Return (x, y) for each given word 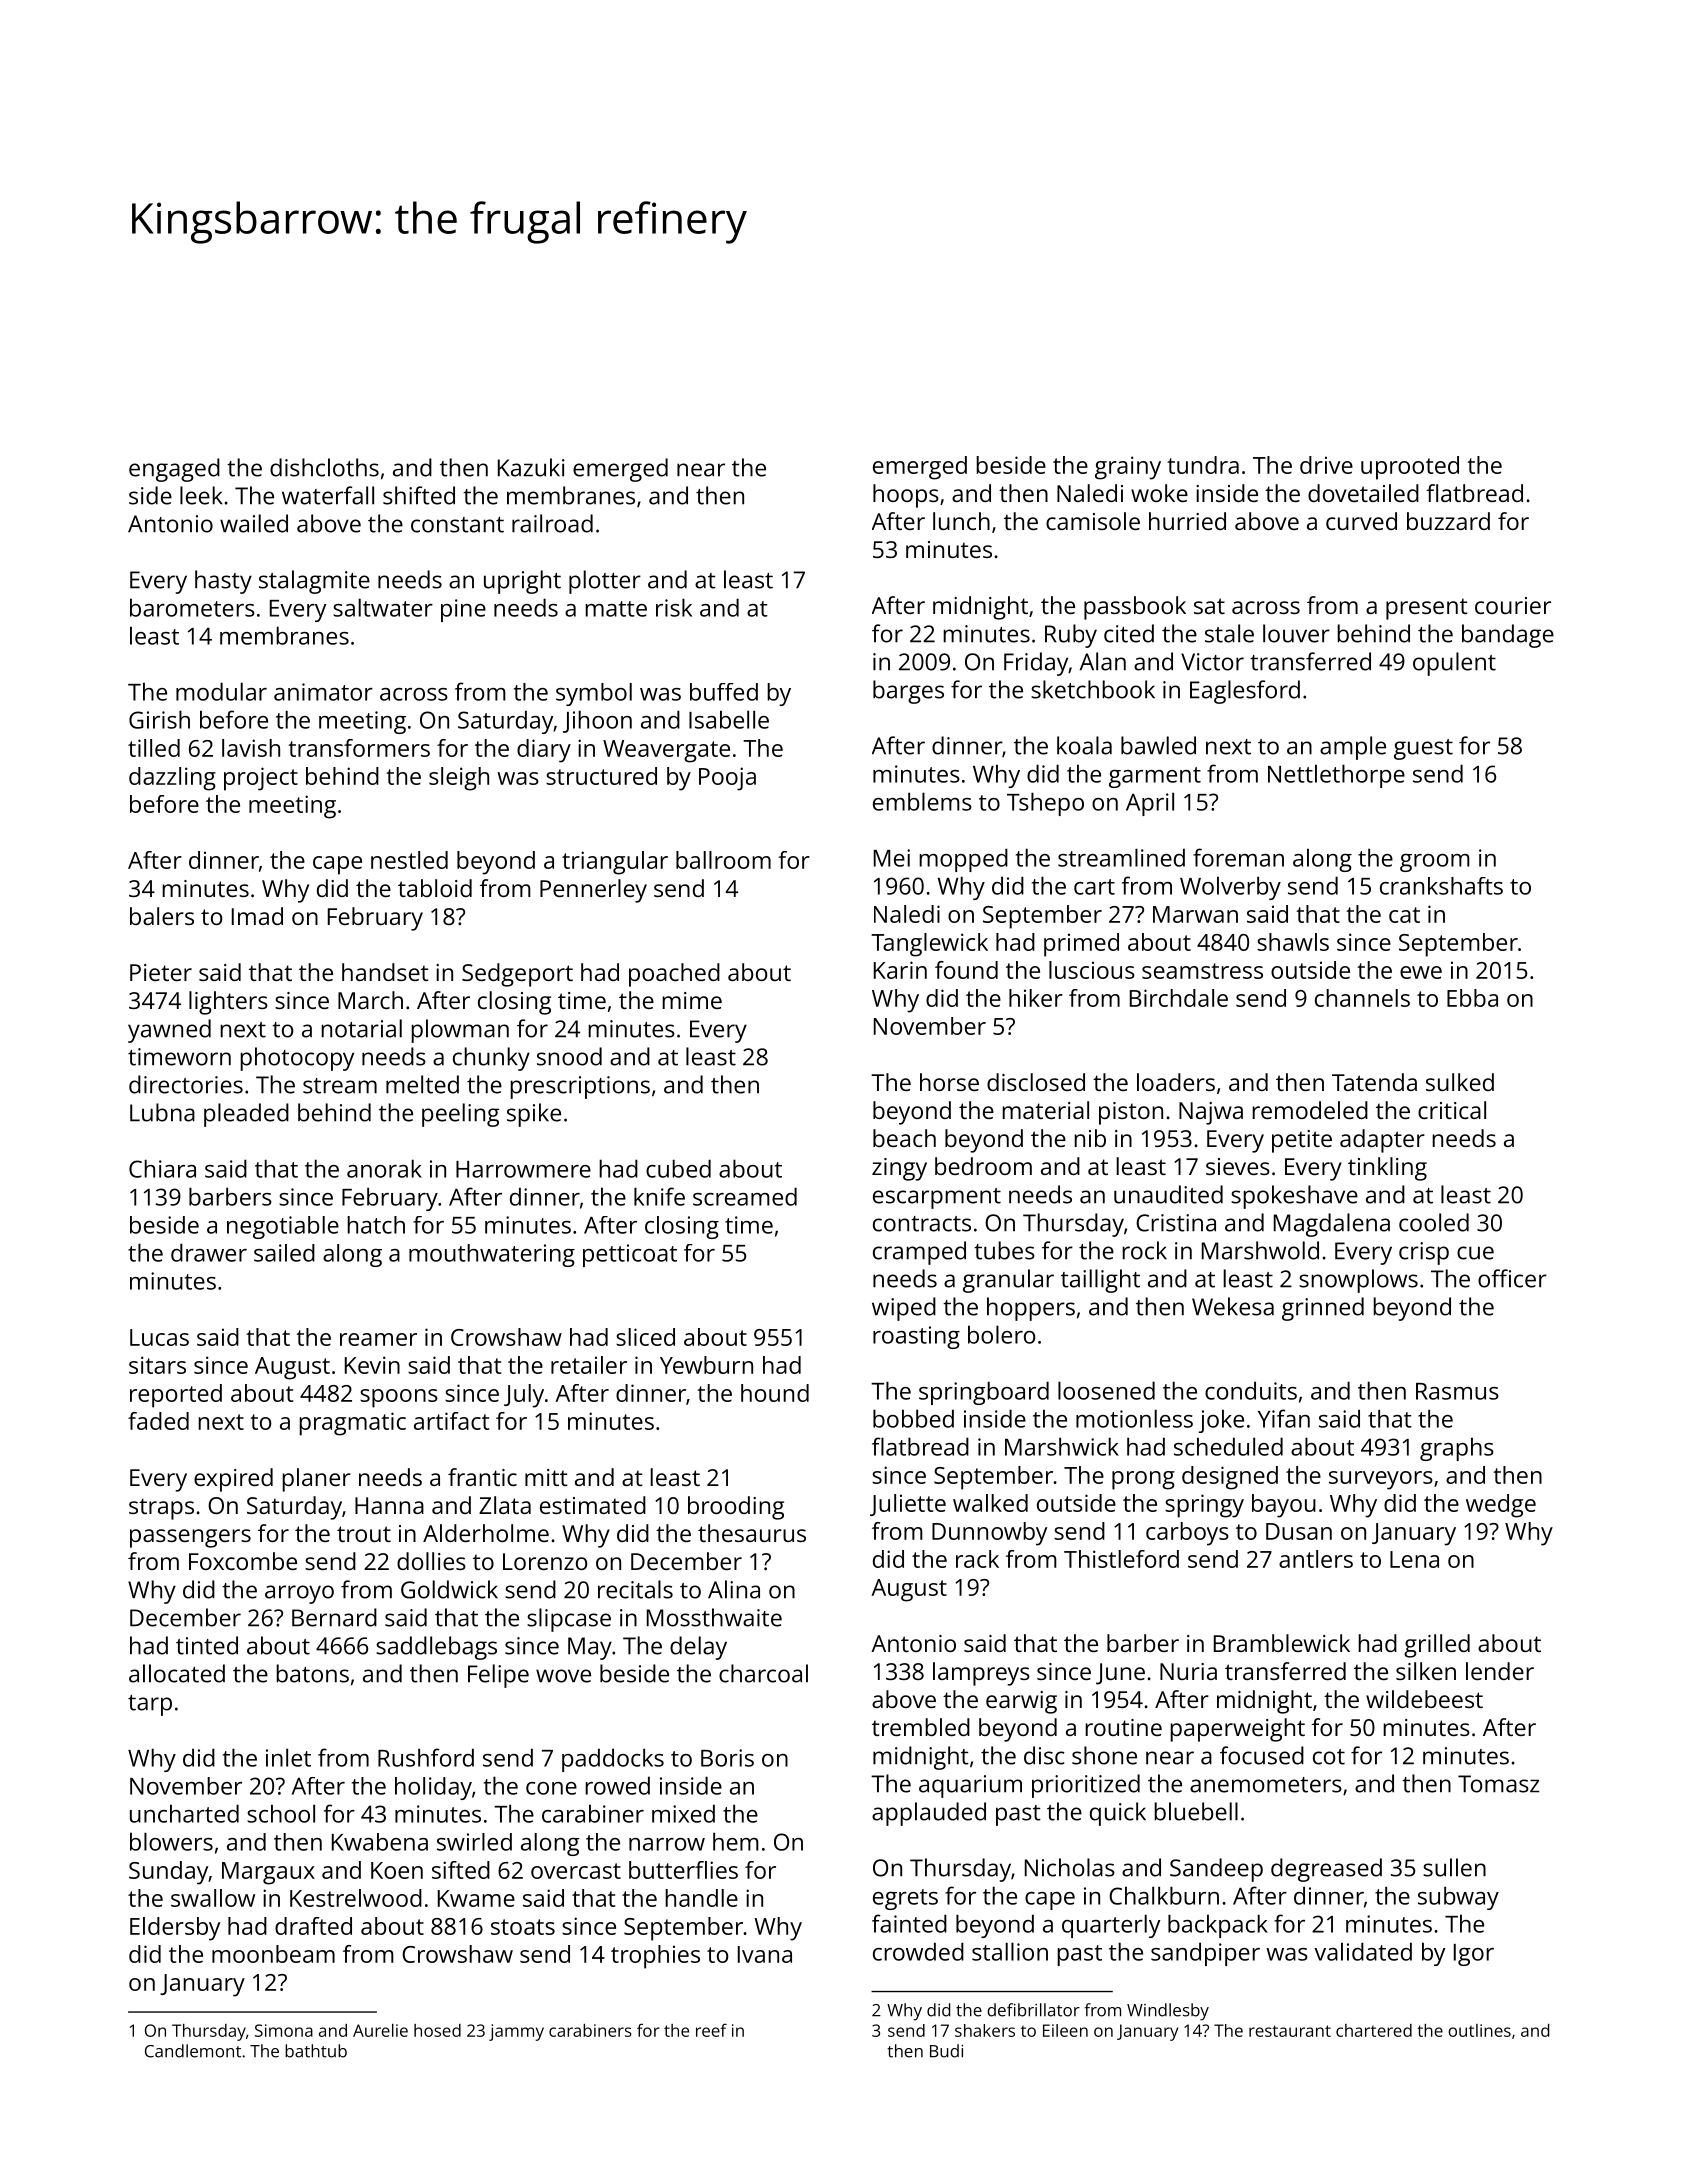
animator (323, 692)
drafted (313, 1926)
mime (692, 1000)
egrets (905, 1899)
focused (1262, 1755)
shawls (1293, 942)
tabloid (435, 888)
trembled (921, 1727)
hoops (906, 496)
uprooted (1410, 468)
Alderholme (486, 1533)
